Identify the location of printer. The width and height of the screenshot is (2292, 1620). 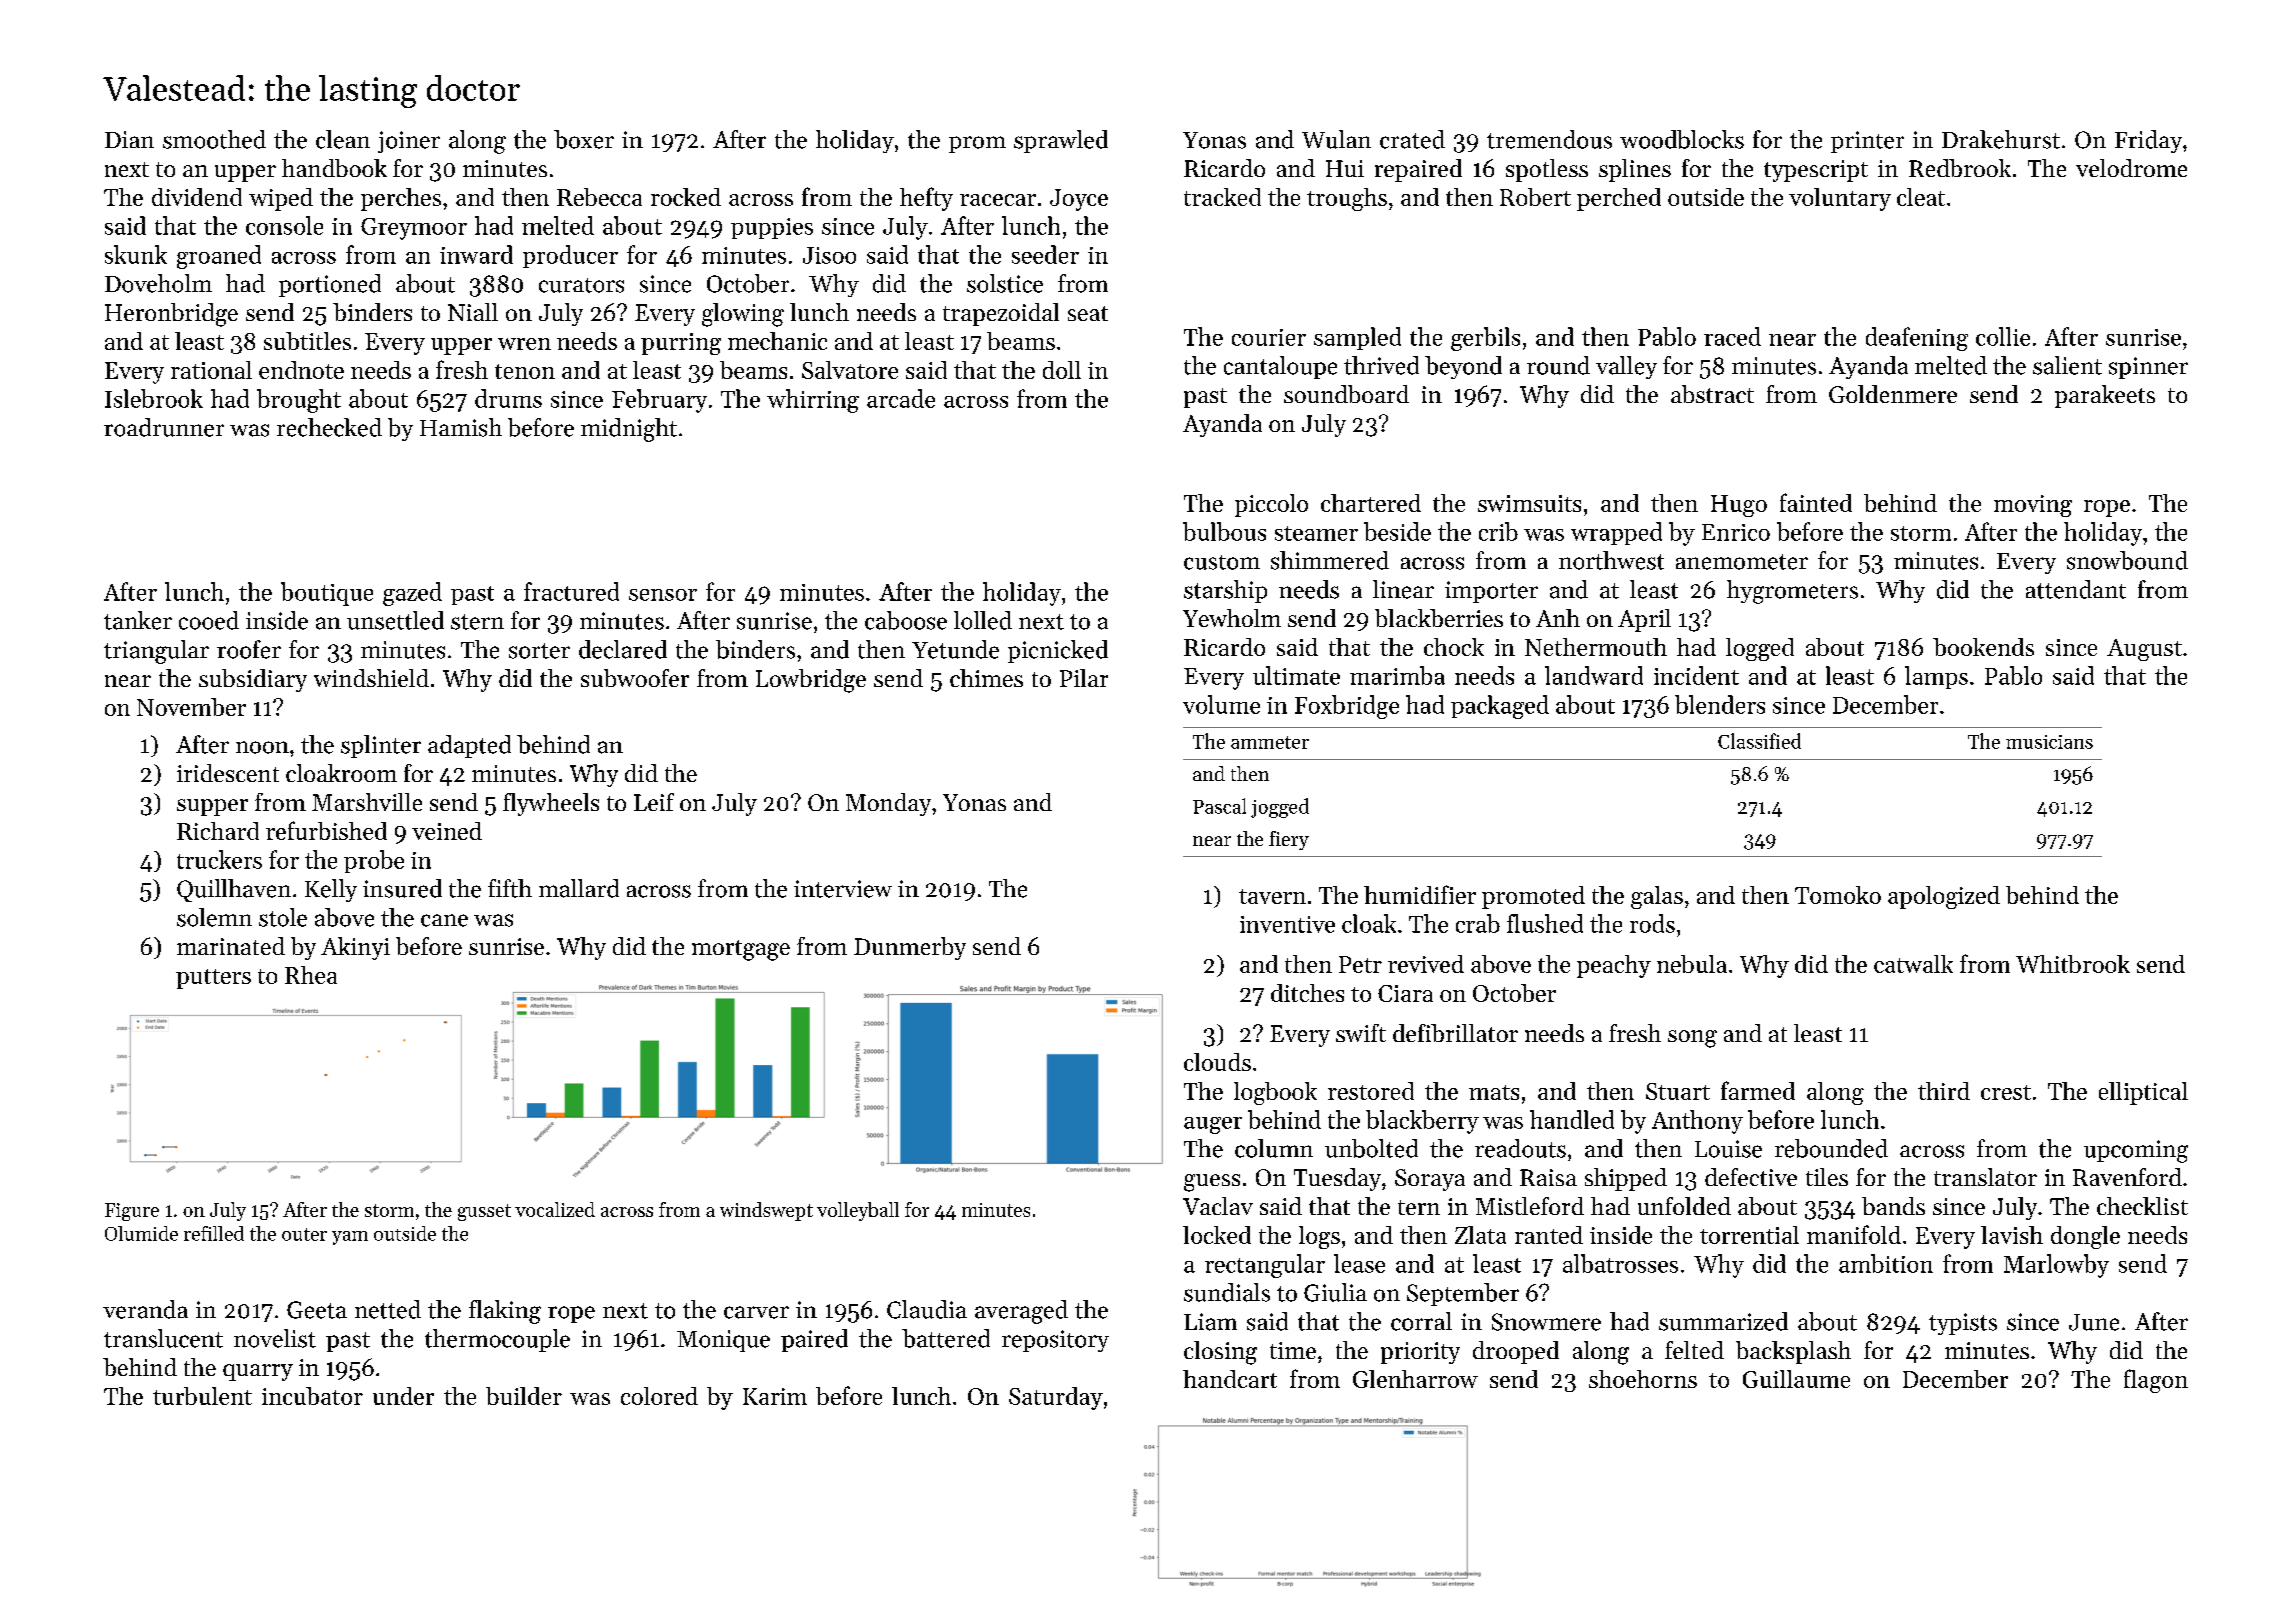
(1867, 142).
